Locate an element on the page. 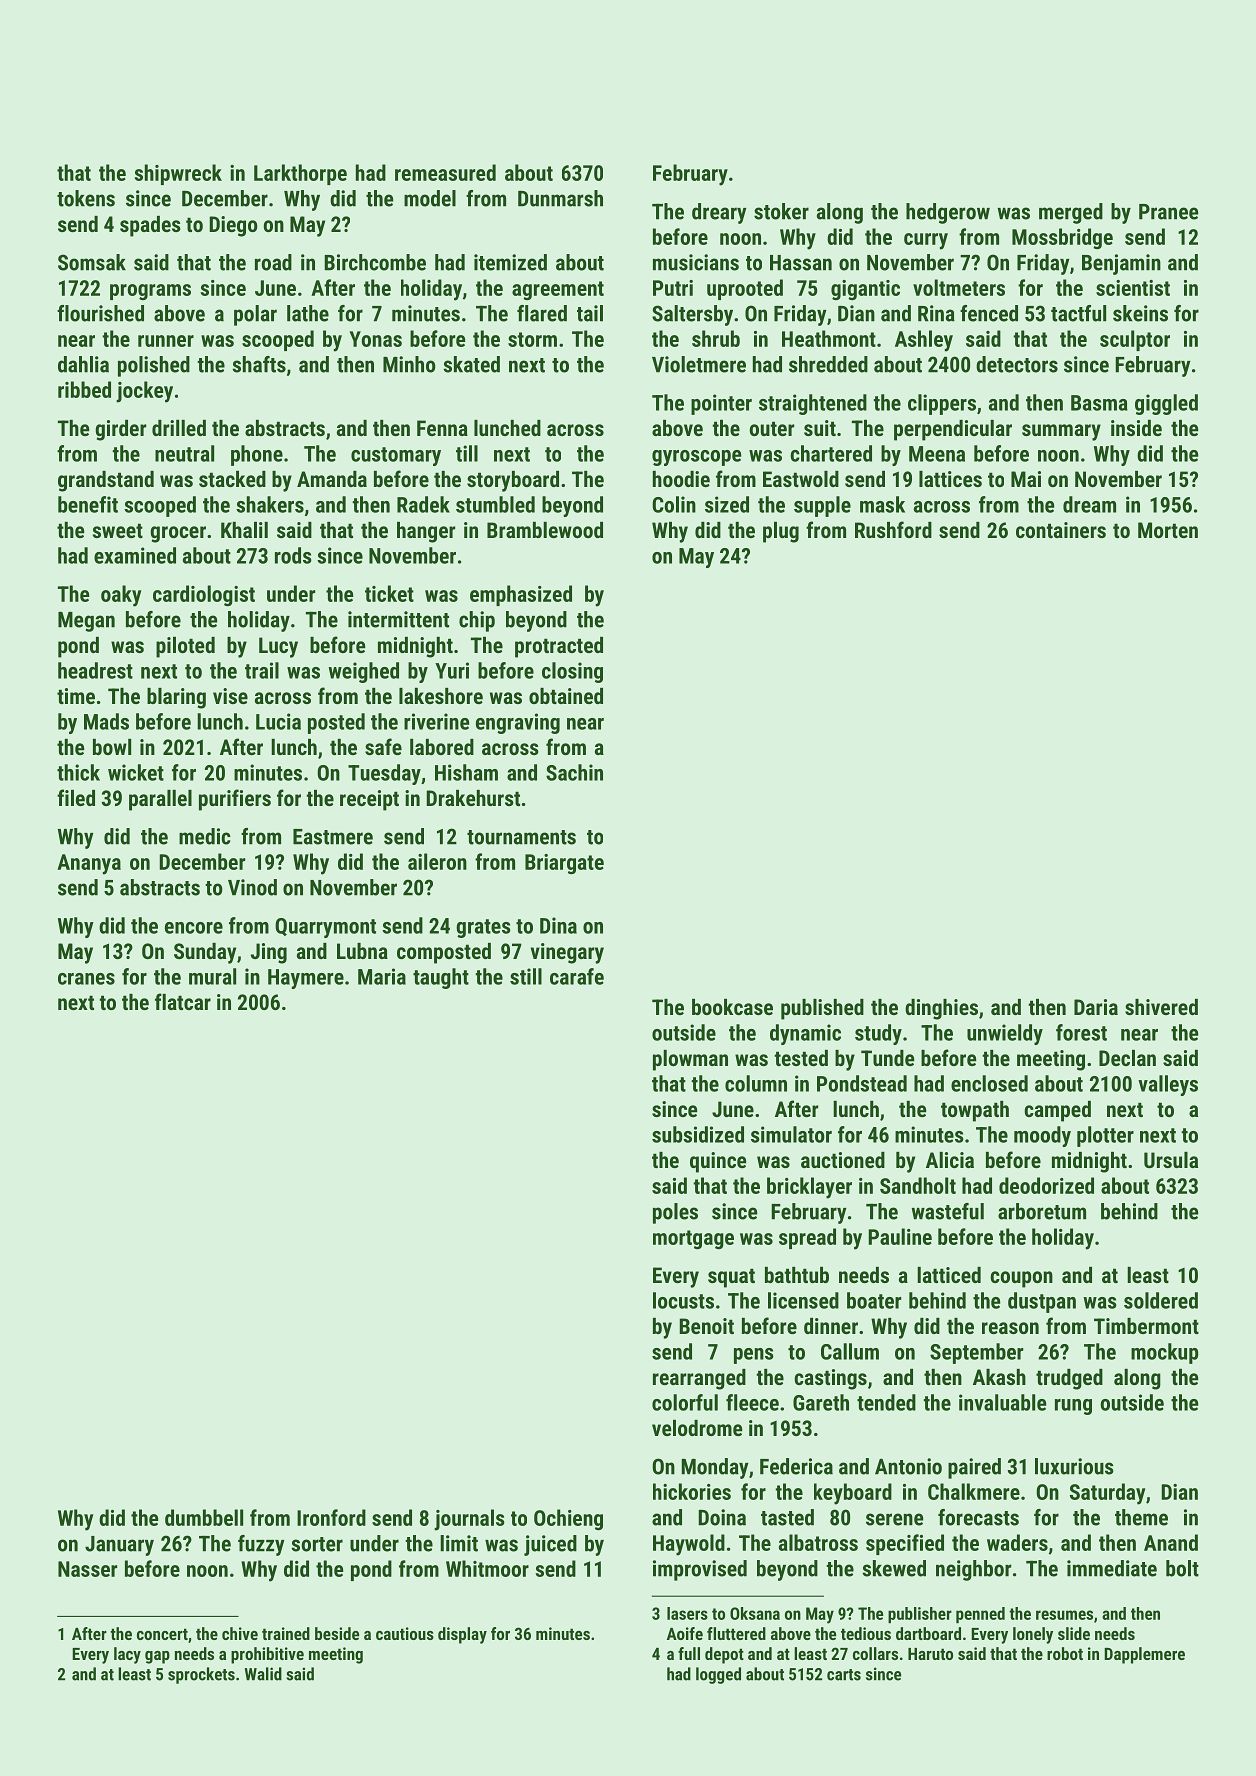  drilled is located at coordinates (179, 428).
